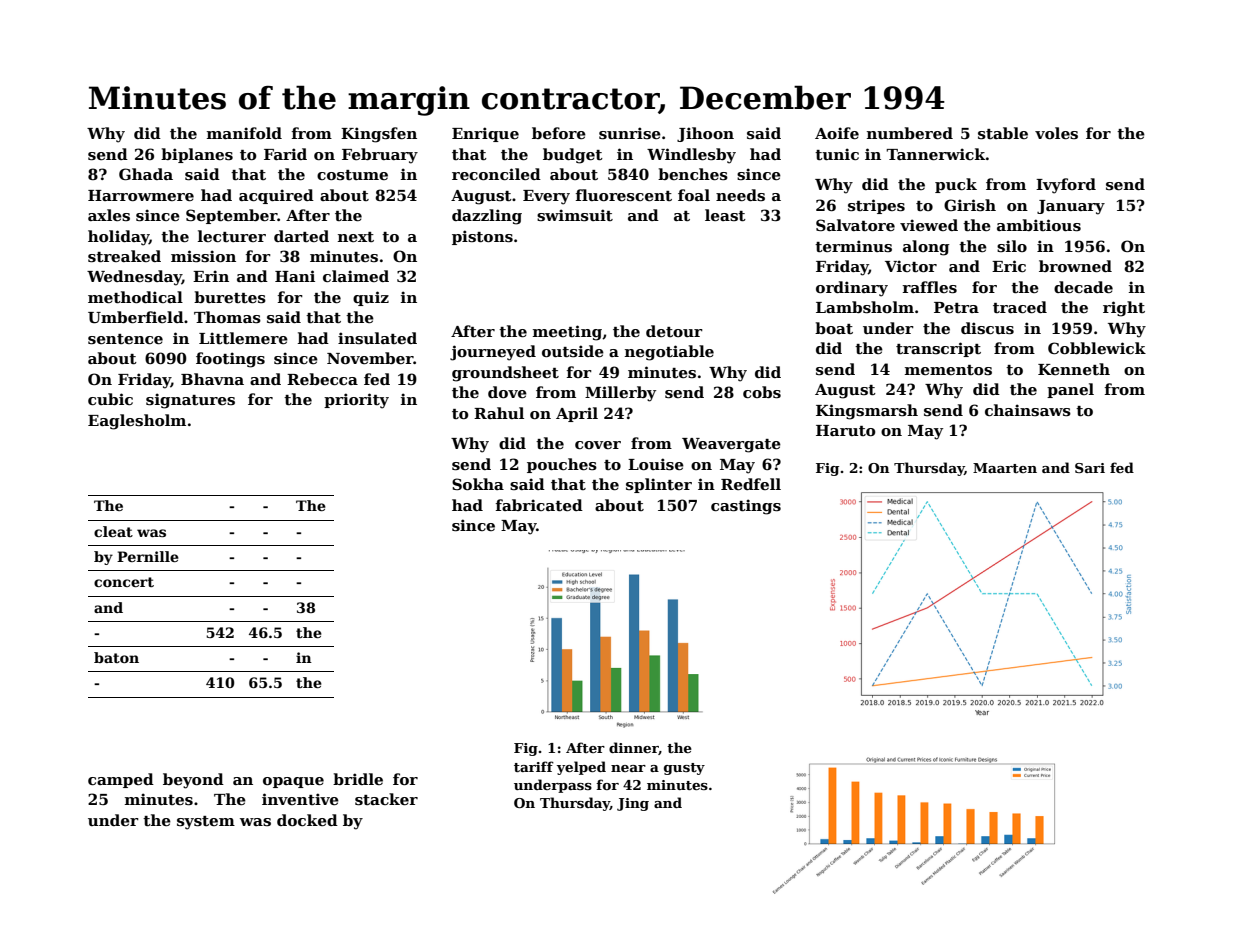 This image has width=1233, height=952. What do you see at coordinates (970, 205) in the image?
I see `Girish` at bounding box center [970, 205].
